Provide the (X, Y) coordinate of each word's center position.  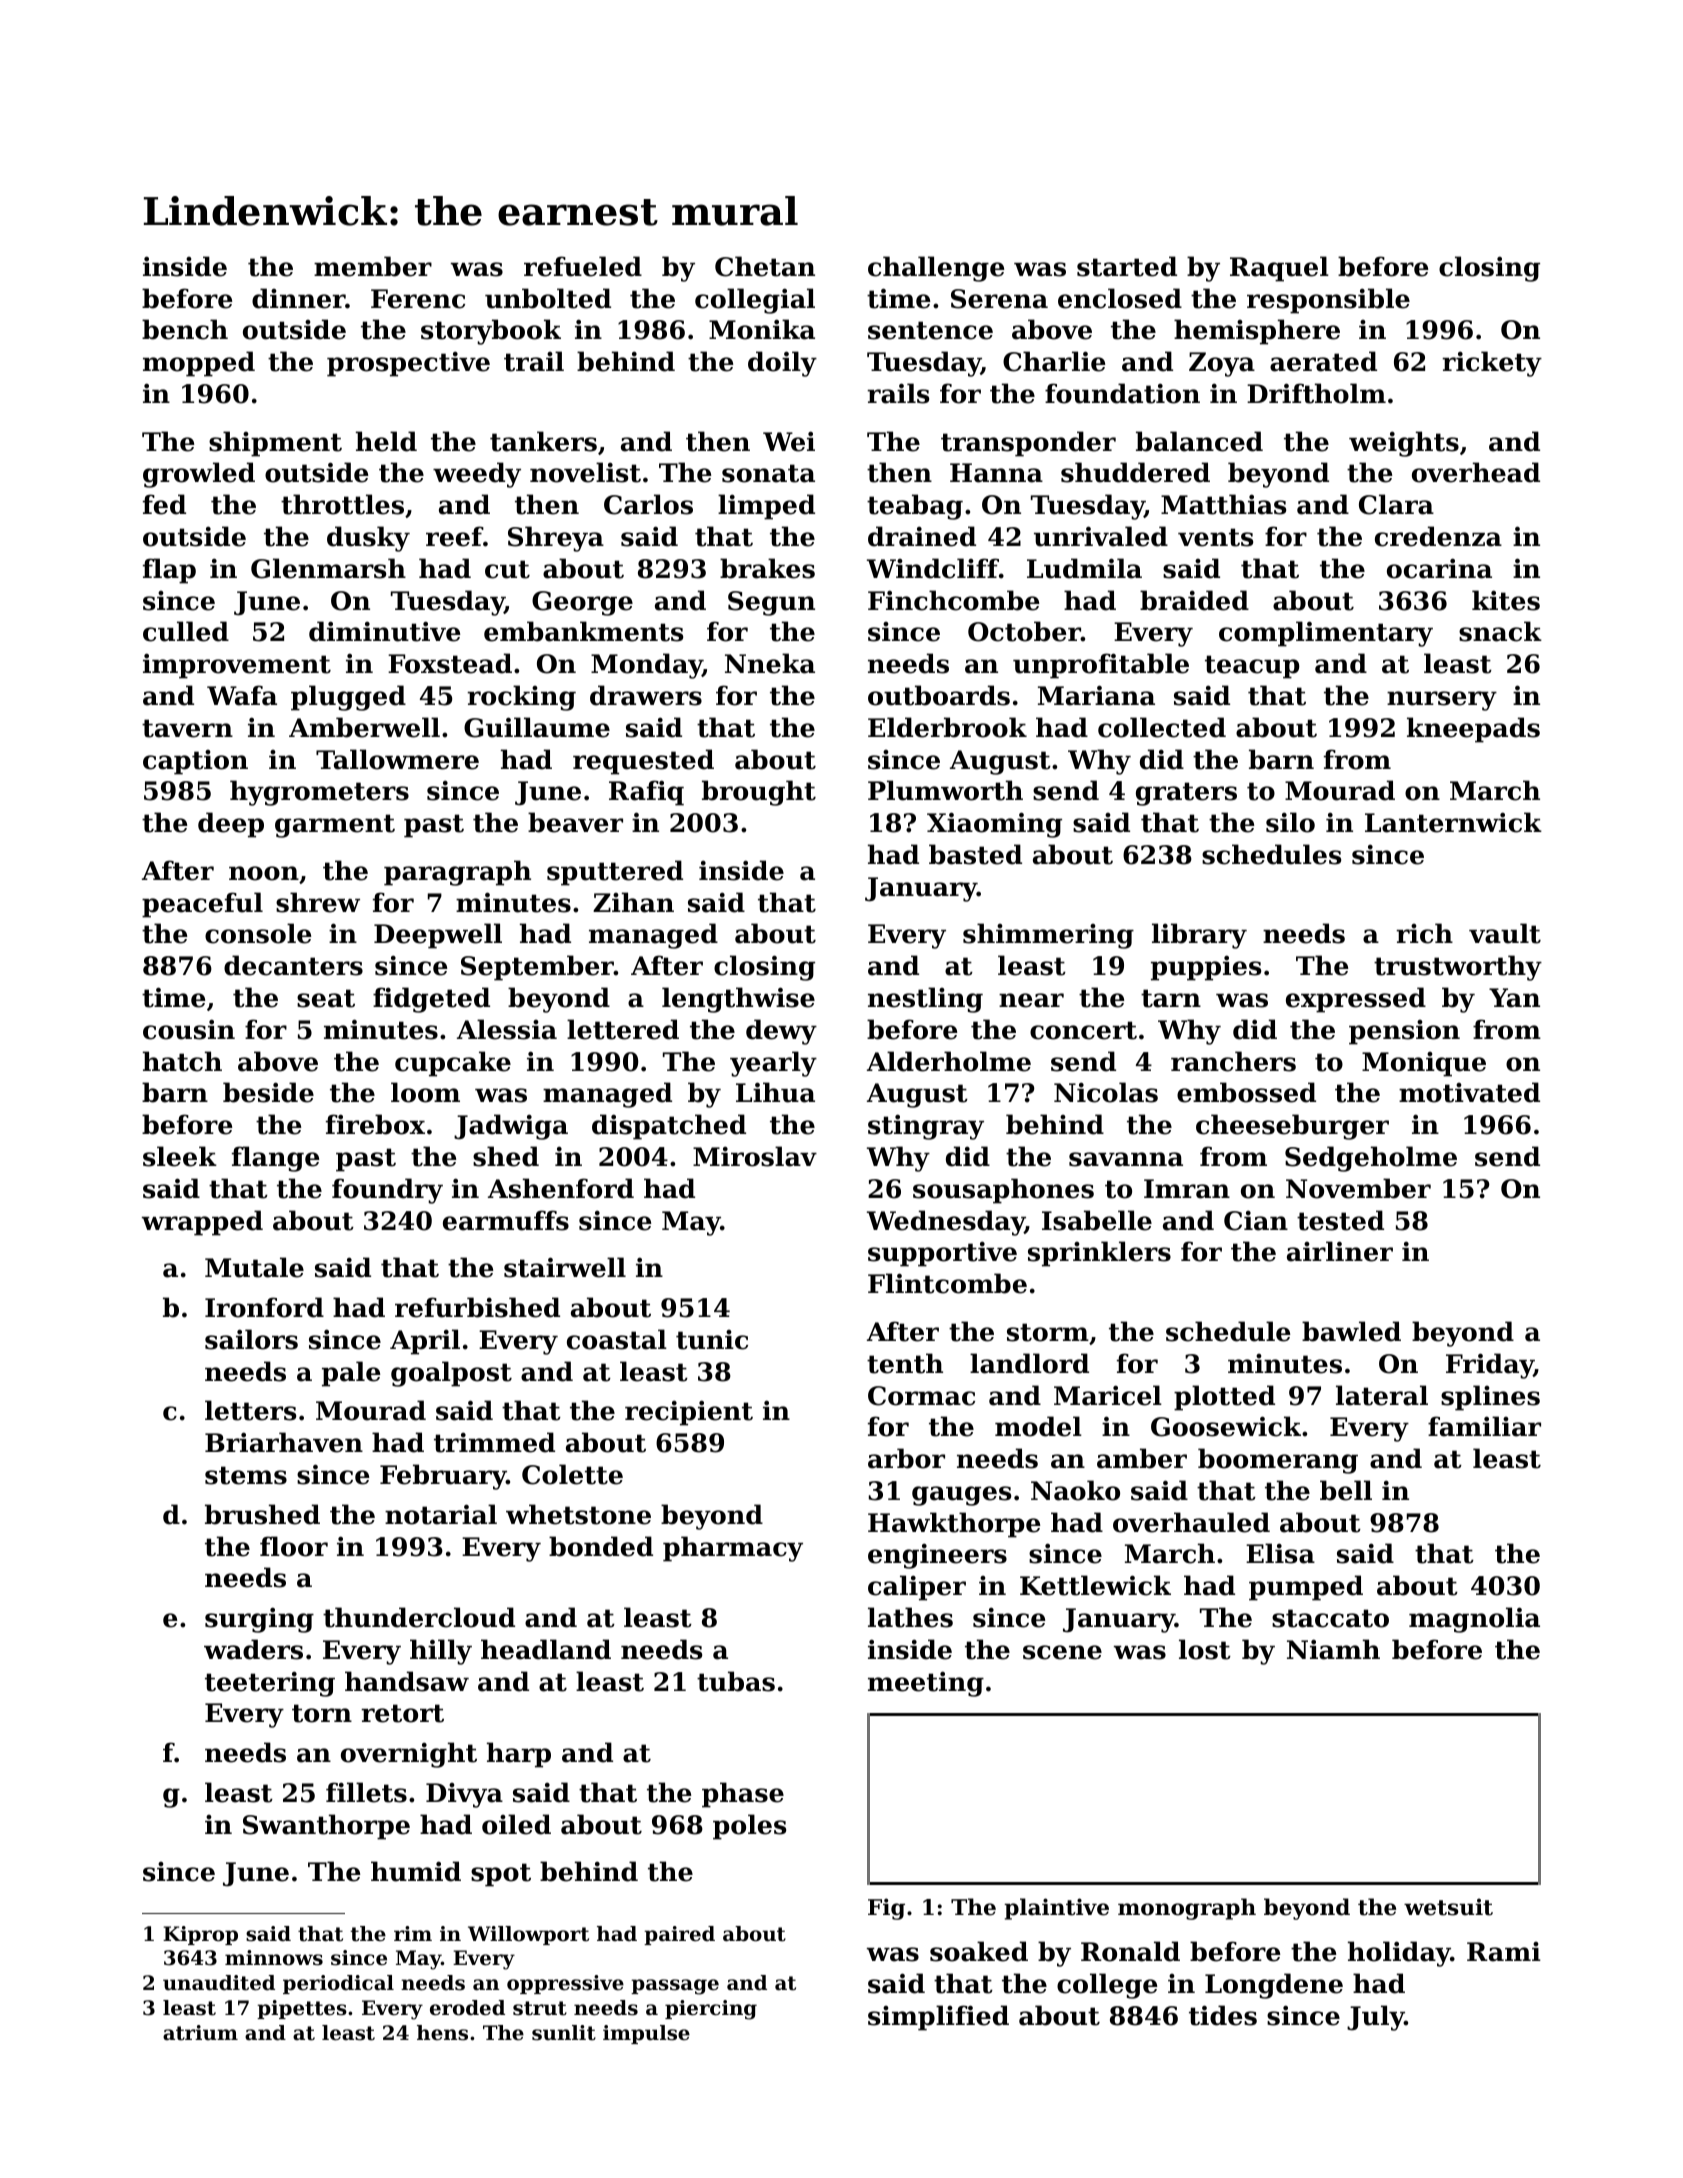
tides (1223, 2015)
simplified (938, 2018)
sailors (251, 1339)
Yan (1514, 998)
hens (442, 2033)
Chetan (765, 266)
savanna (1126, 1159)
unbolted (548, 298)
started (1127, 266)
